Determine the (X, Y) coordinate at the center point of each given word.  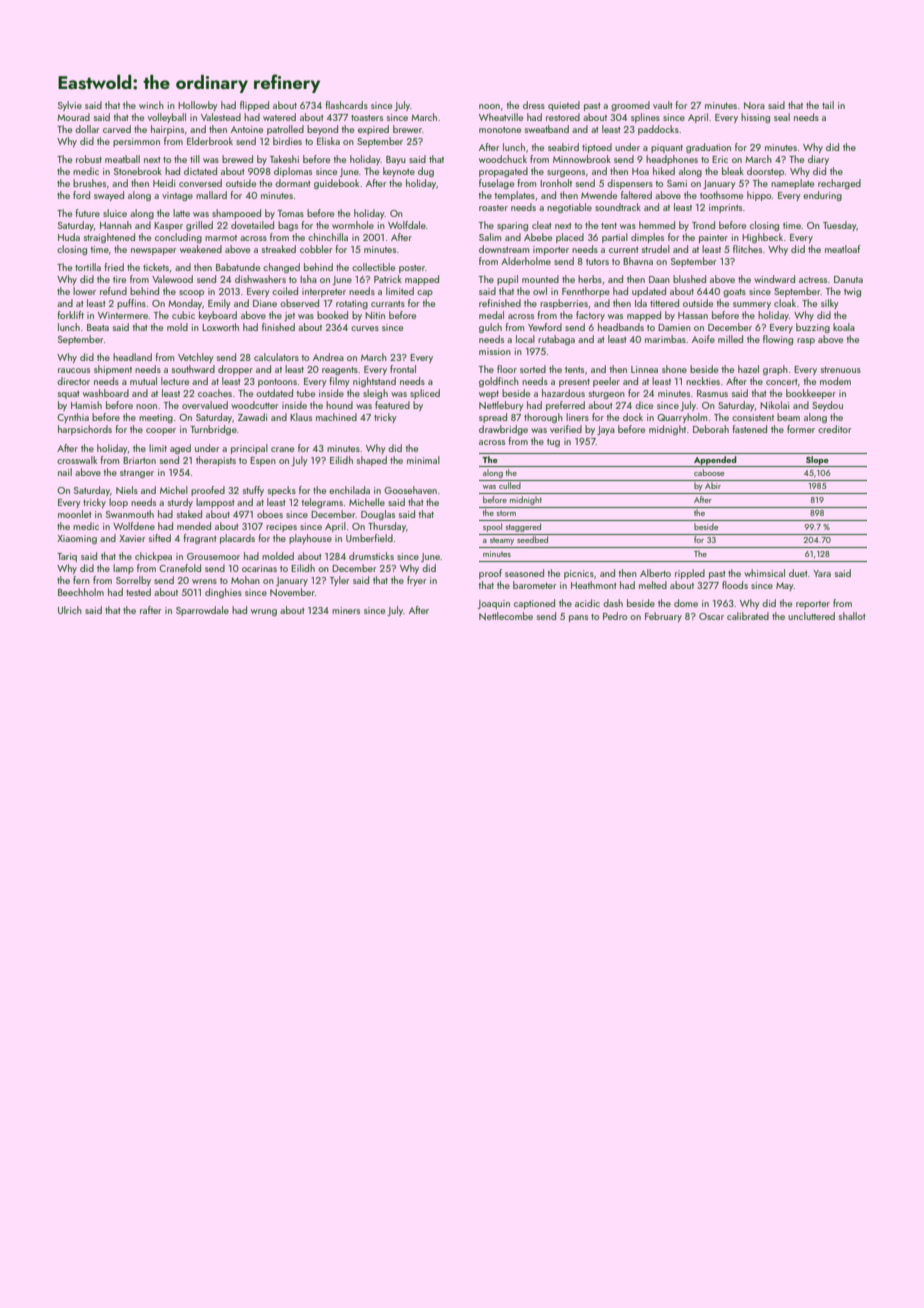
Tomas (291, 213)
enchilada (349, 490)
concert (782, 382)
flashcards (346, 105)
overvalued (205, 405)
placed (570, 238)
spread (493, 418)
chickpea (153, 557)
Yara (822, 573)
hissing (755, 118)
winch (151, 105)
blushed (689, 279)
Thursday (387, 527)
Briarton (139, 460)
